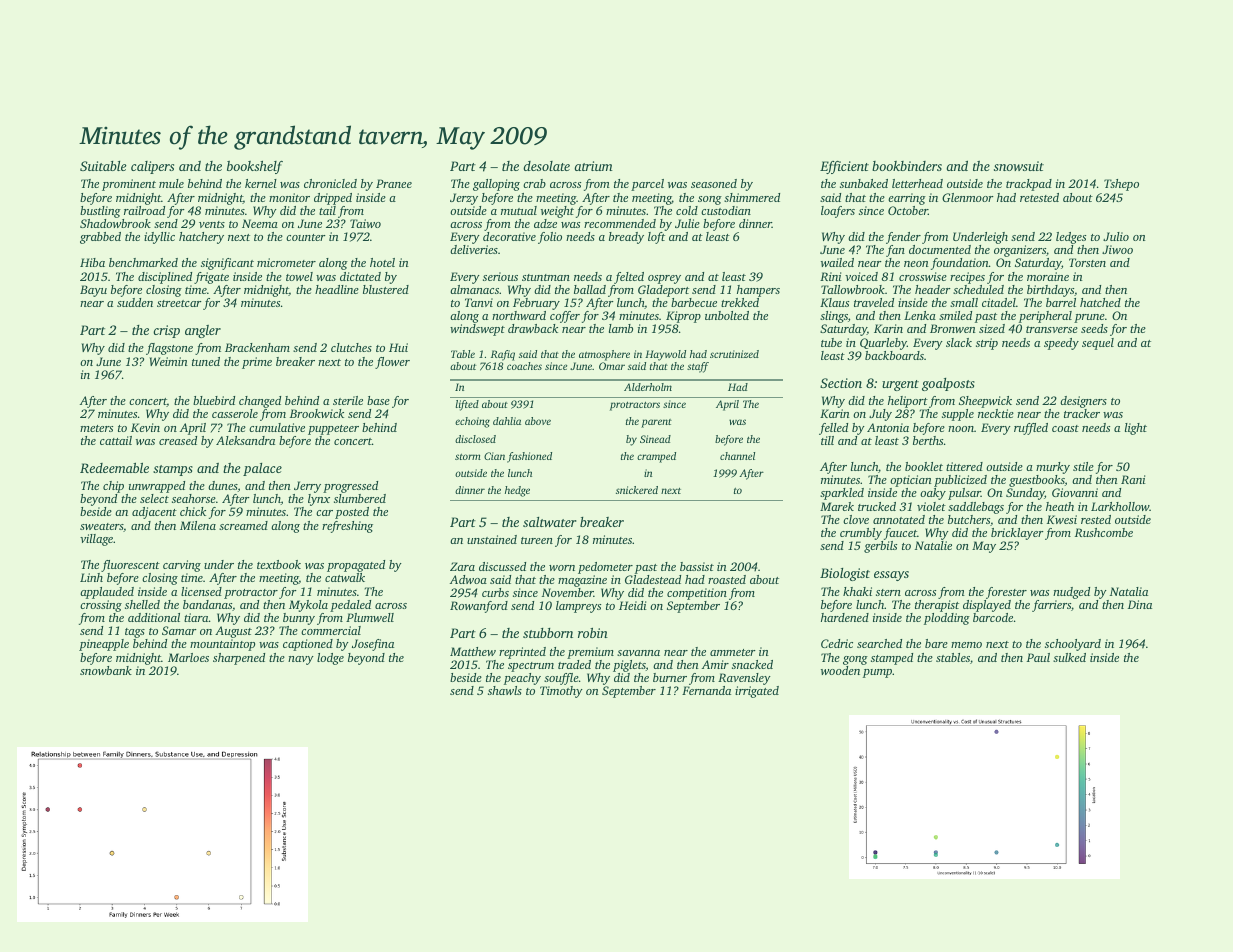  What do you see at coordinates (883, 344) in the image?
I see `Quarleby` at bounding box center [883, 344].
